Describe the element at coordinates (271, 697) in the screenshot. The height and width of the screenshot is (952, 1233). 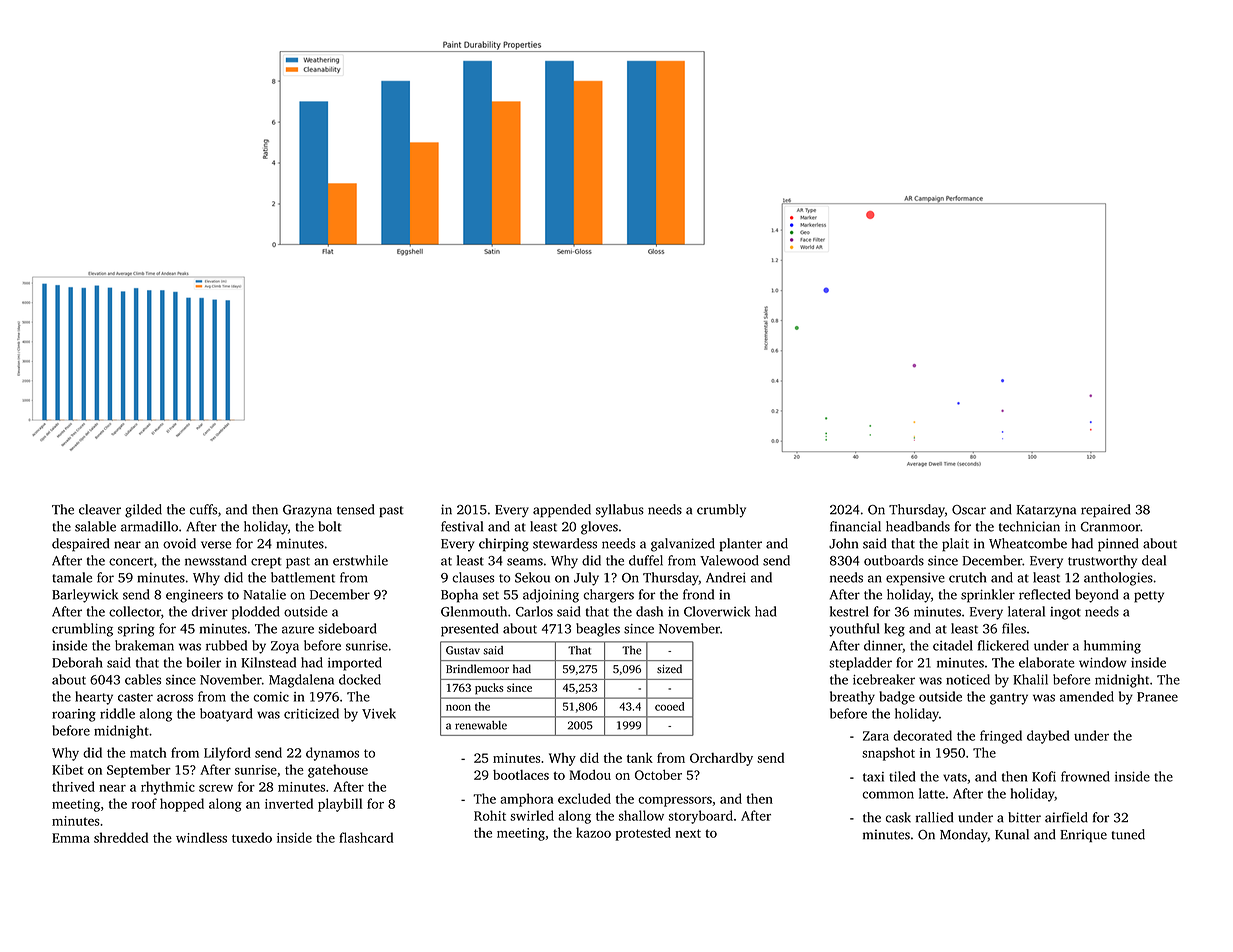
I see `comic` at that location.
